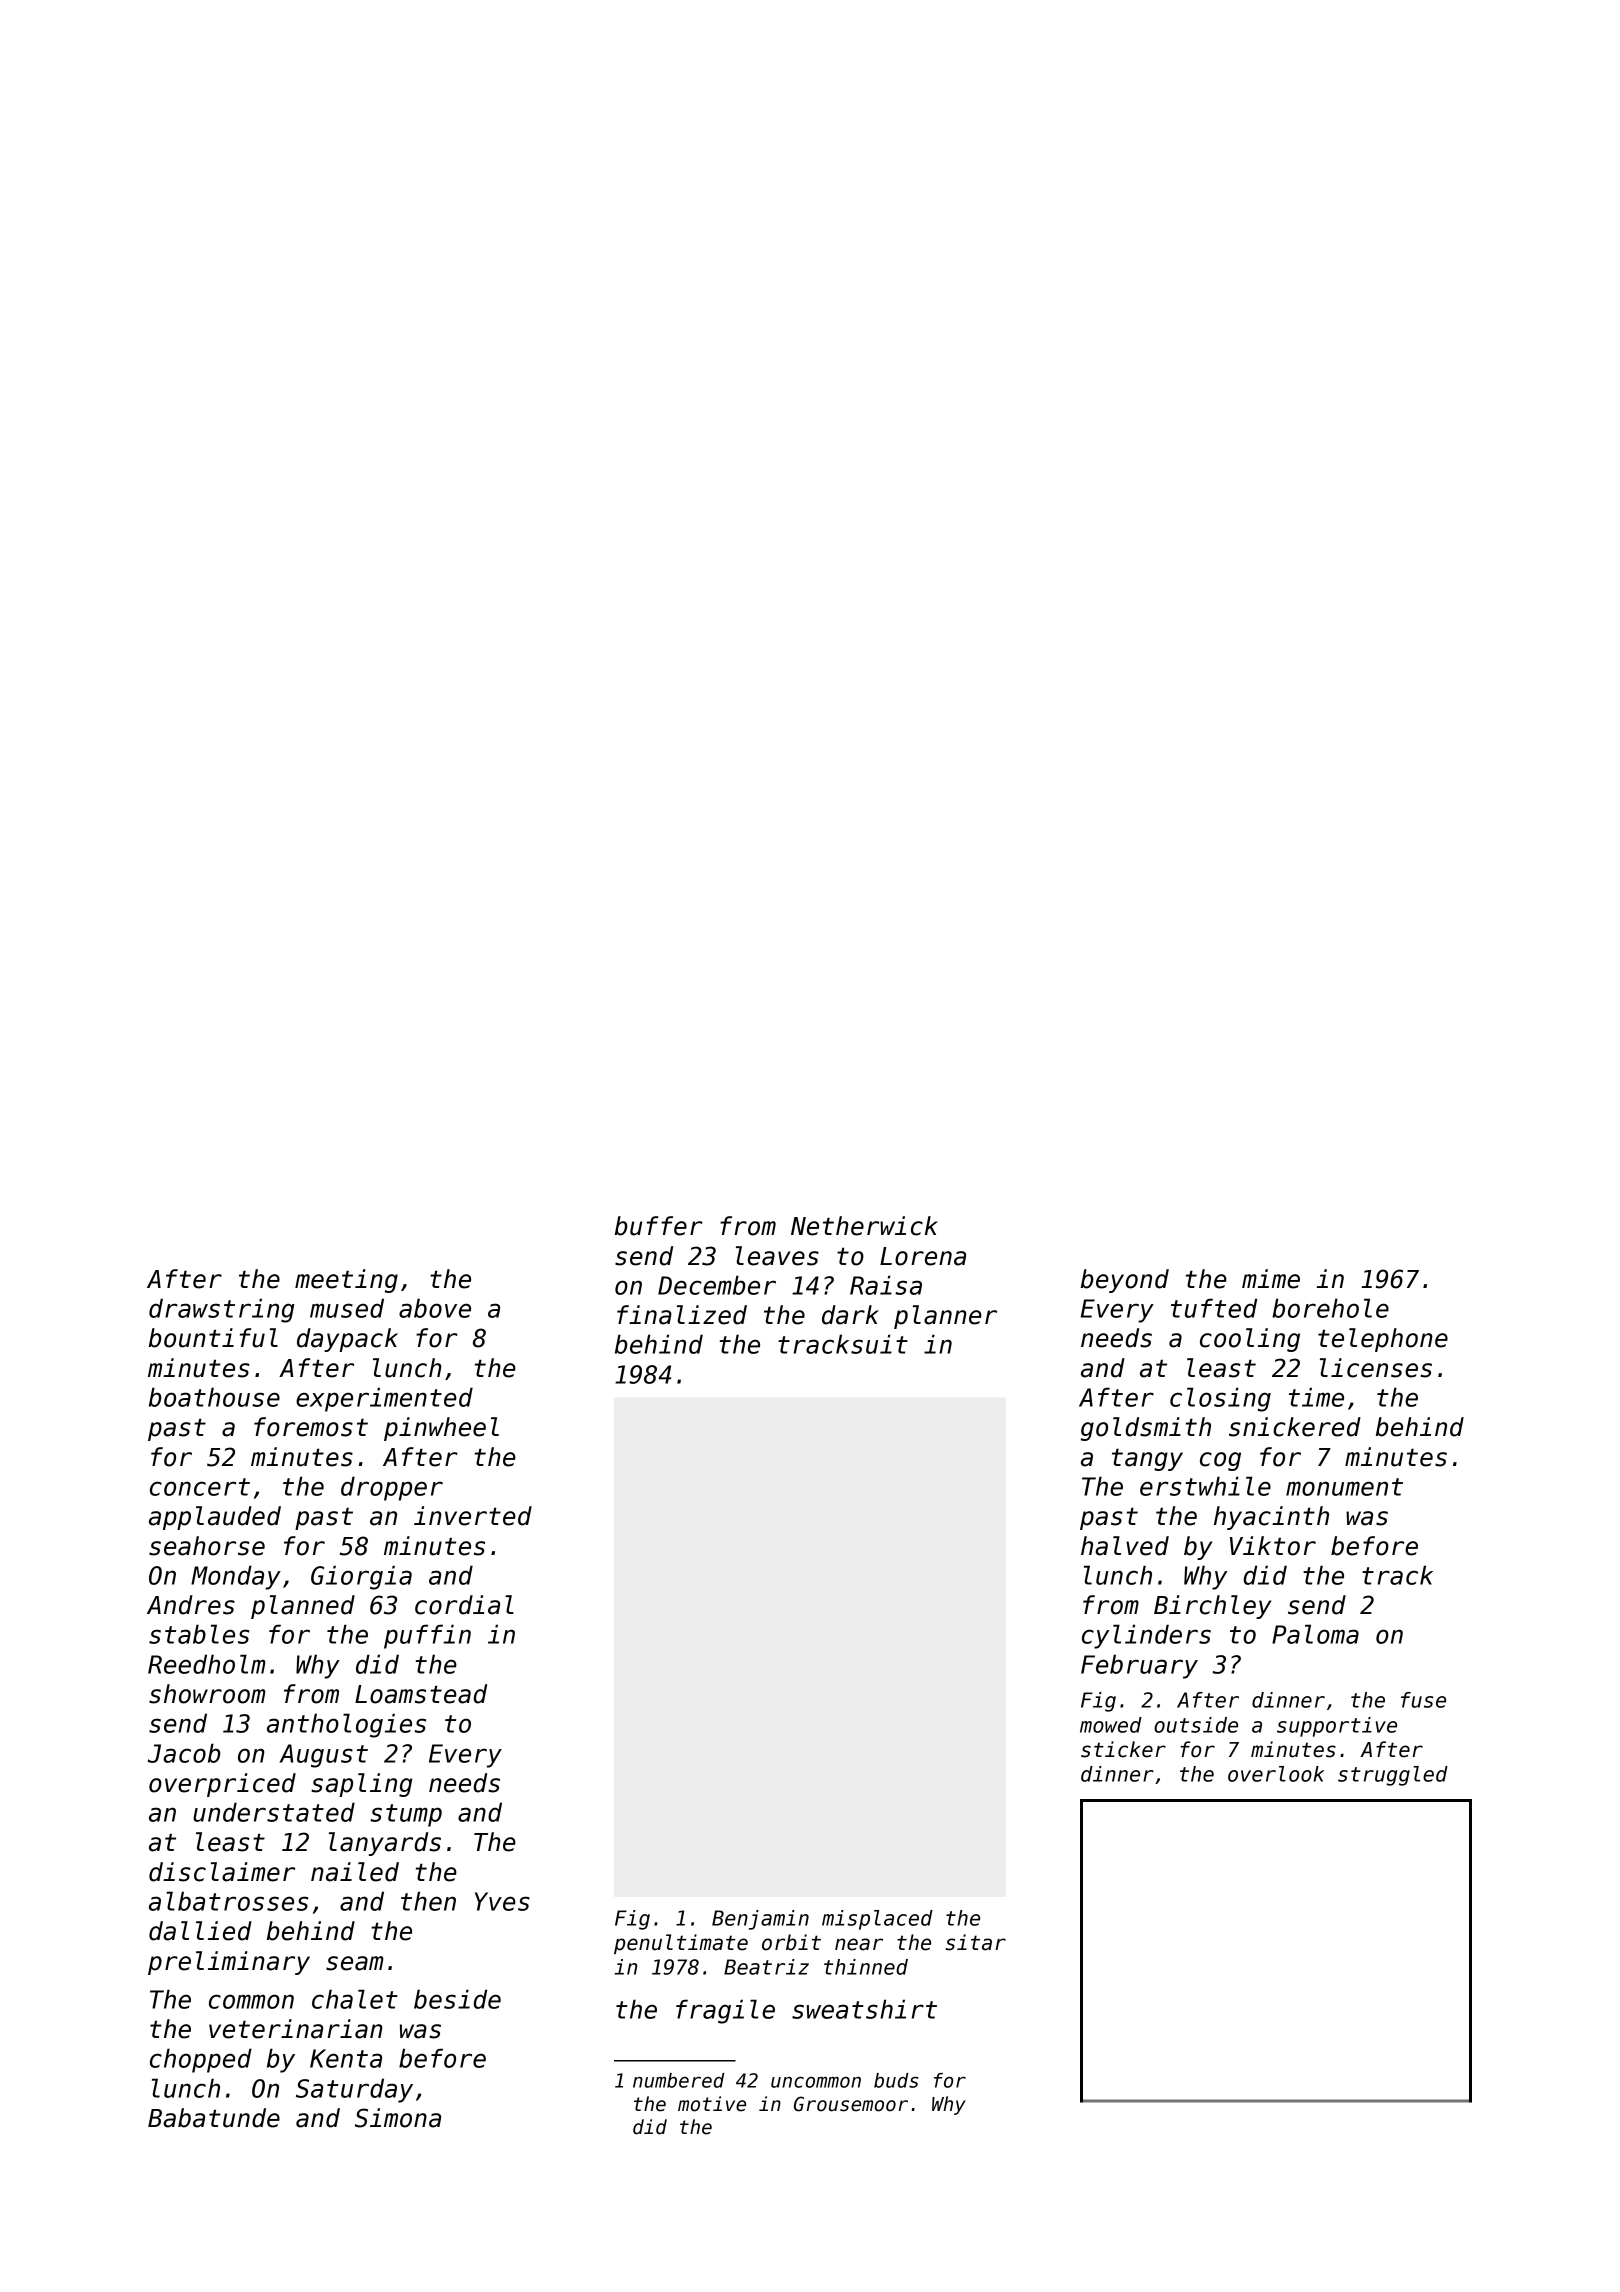 The image size is (1620, 2292). What do you see at coordinates (215, 1518) in the page?
I see `applauded` at bounding box center [215, 1518].
